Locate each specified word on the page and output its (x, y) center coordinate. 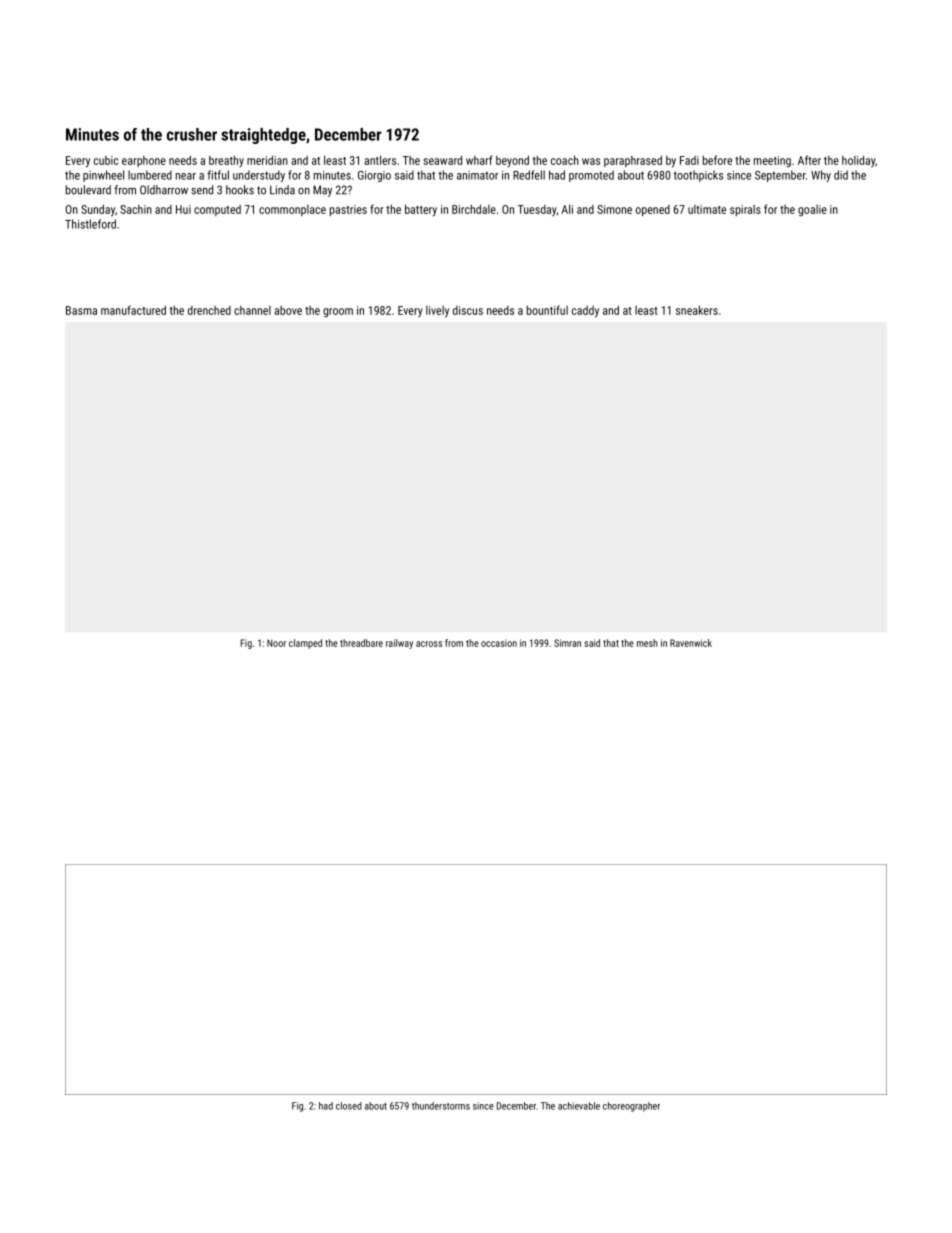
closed (349, 1106)
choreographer (631, 1107)
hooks (240, 190)
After (809, 160)
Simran (567, 643)
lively (437, 312)
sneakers (697, 310)
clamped (305, 644)
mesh (647, 643)
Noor (276, 643)
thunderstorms (441, 1106)
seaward (442, 160)
